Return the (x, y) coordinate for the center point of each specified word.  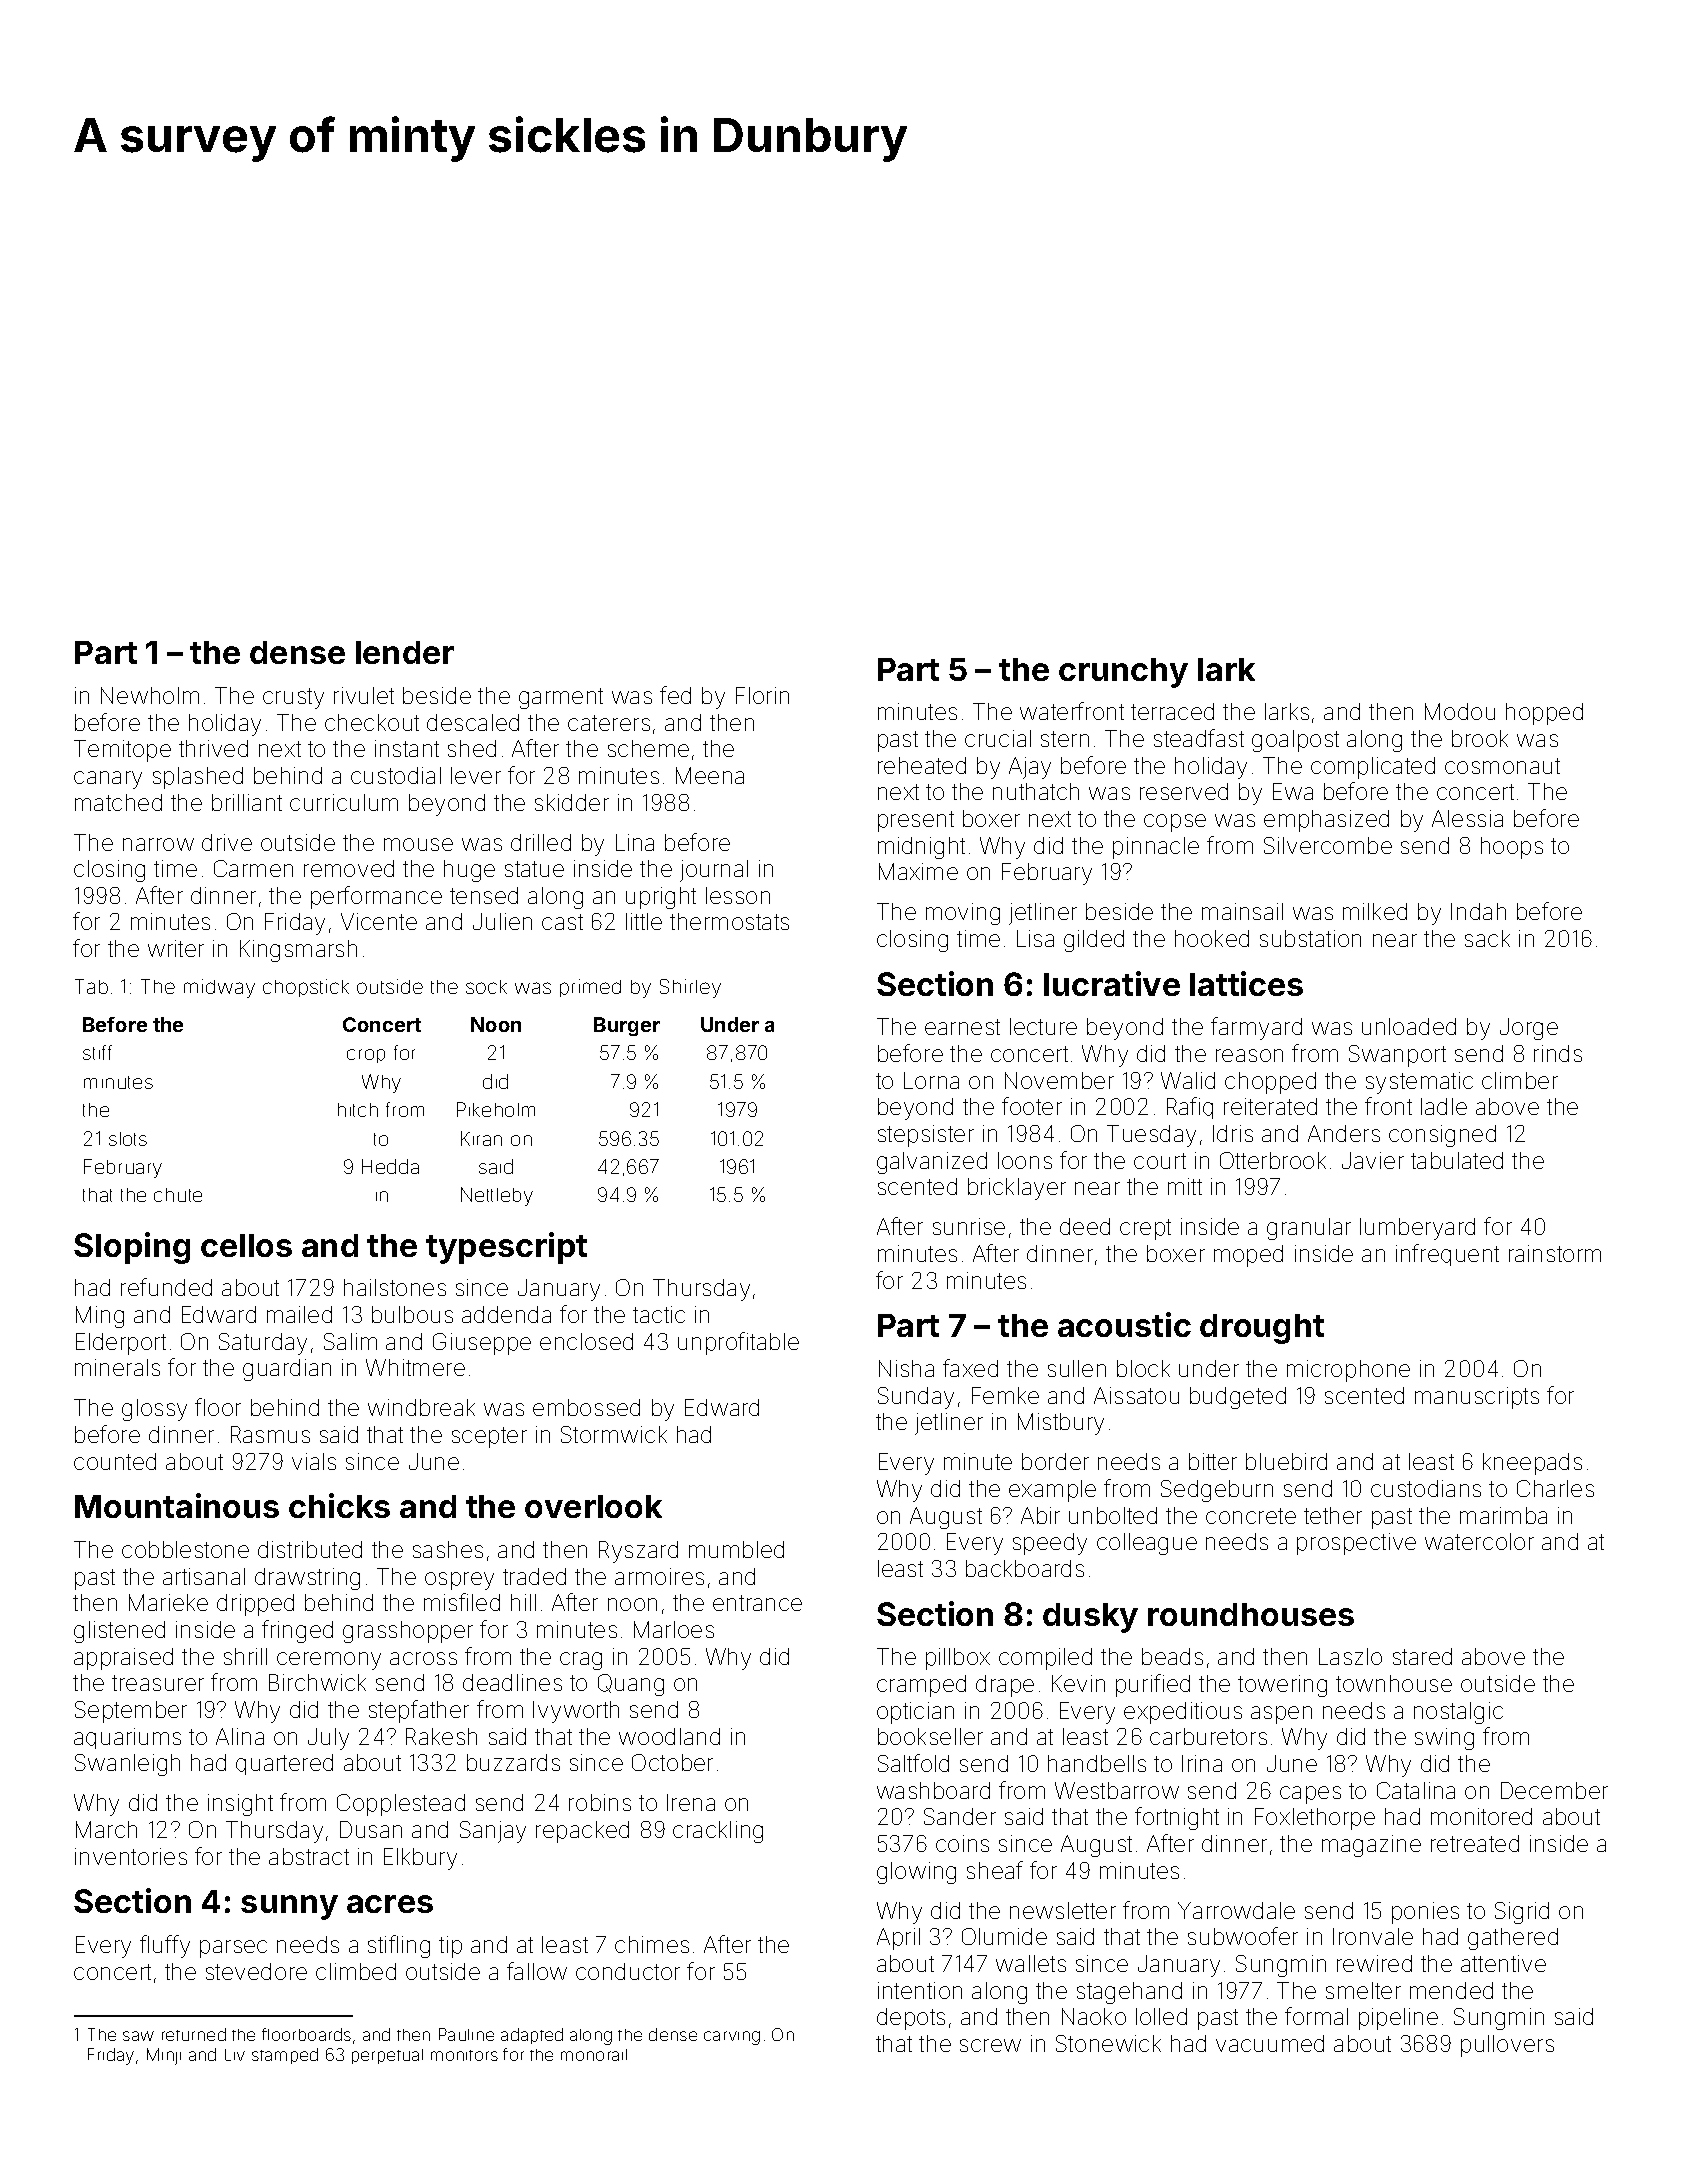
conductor (628, 1971)
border (1055, 1461)
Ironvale (1373, 1936)
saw (138, 2036)
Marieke (168, 1602)
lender (405, 652)
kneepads (1532, 1464)
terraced (1172, 711)
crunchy (1123, 673)
